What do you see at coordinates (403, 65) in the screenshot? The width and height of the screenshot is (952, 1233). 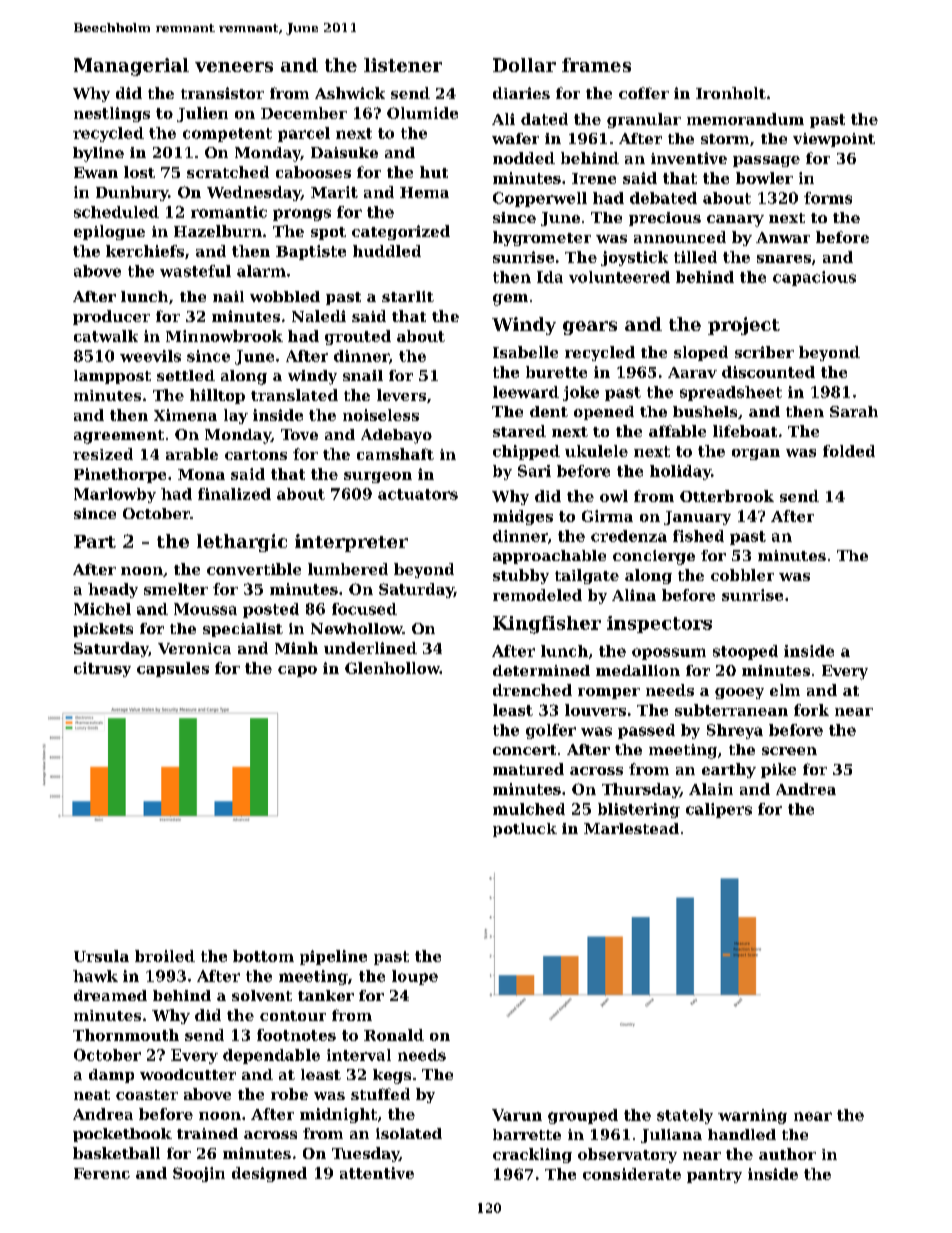 I see `listener` at bounding box center [403, 65].
